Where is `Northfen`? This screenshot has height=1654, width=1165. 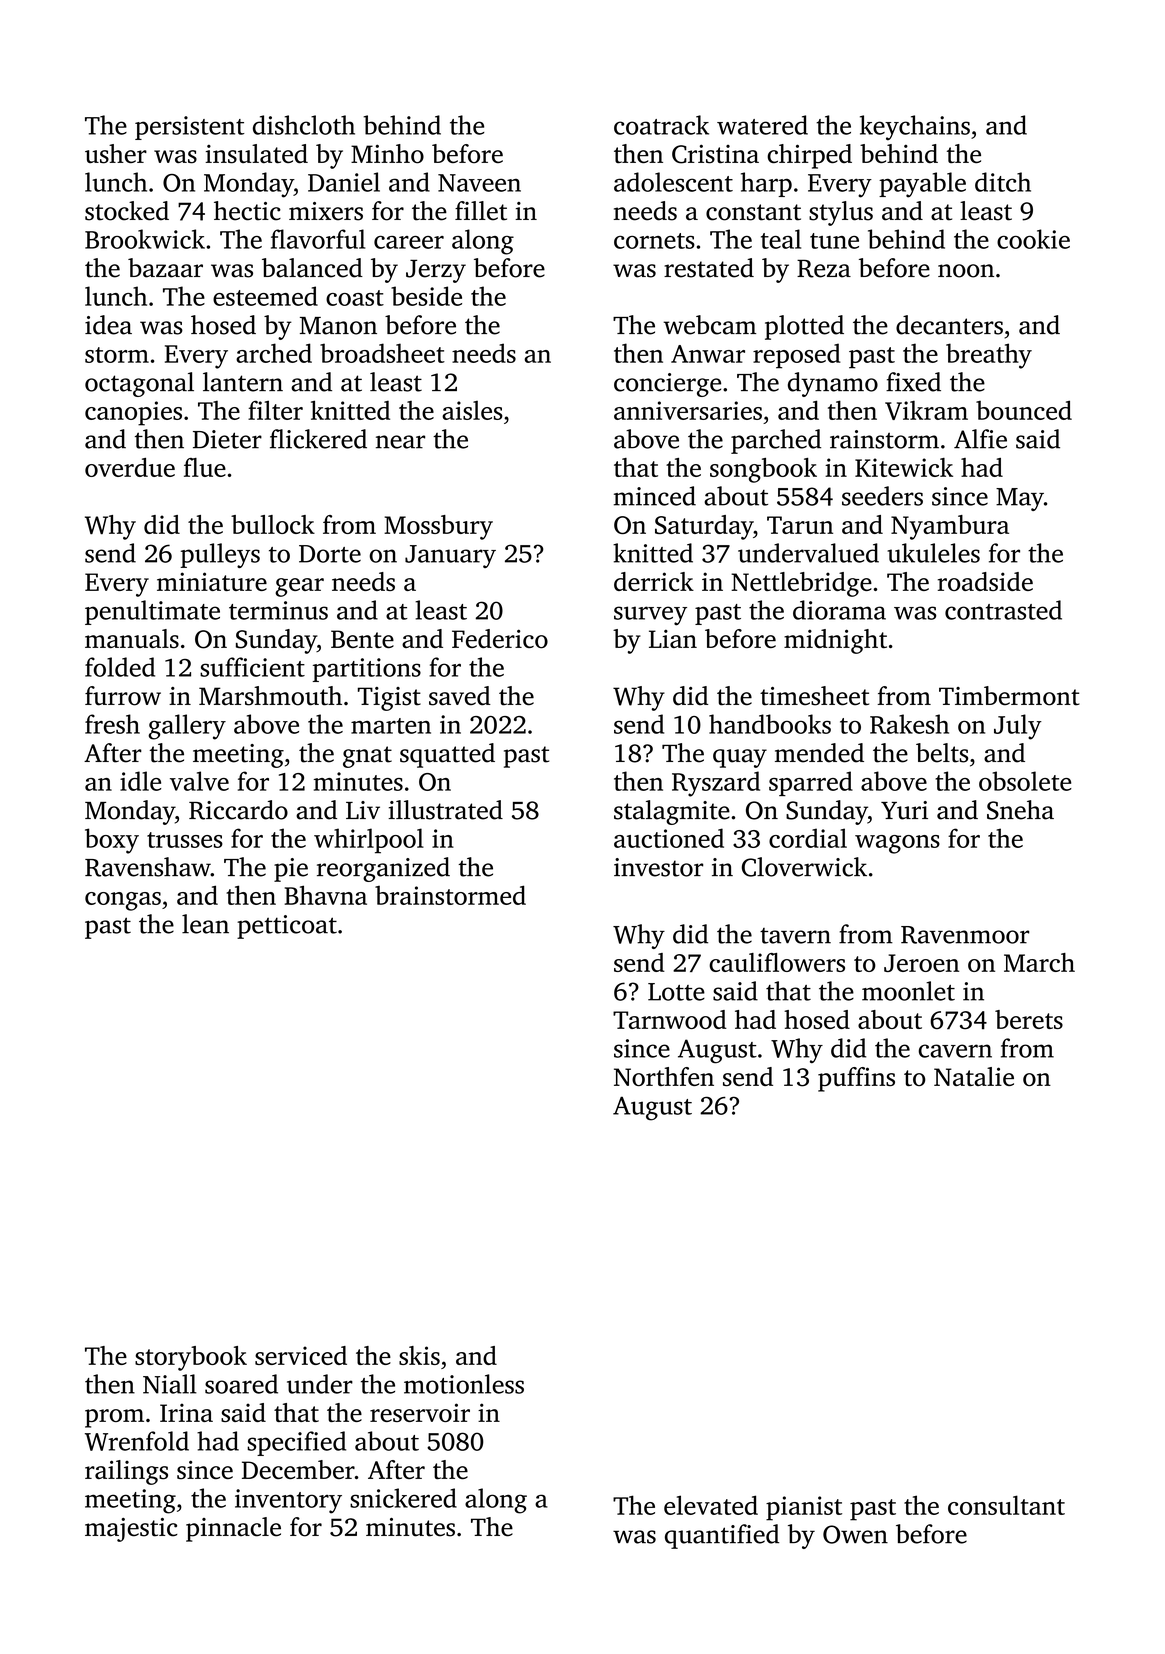
Northfen is located at coordinates (664, 1076).
